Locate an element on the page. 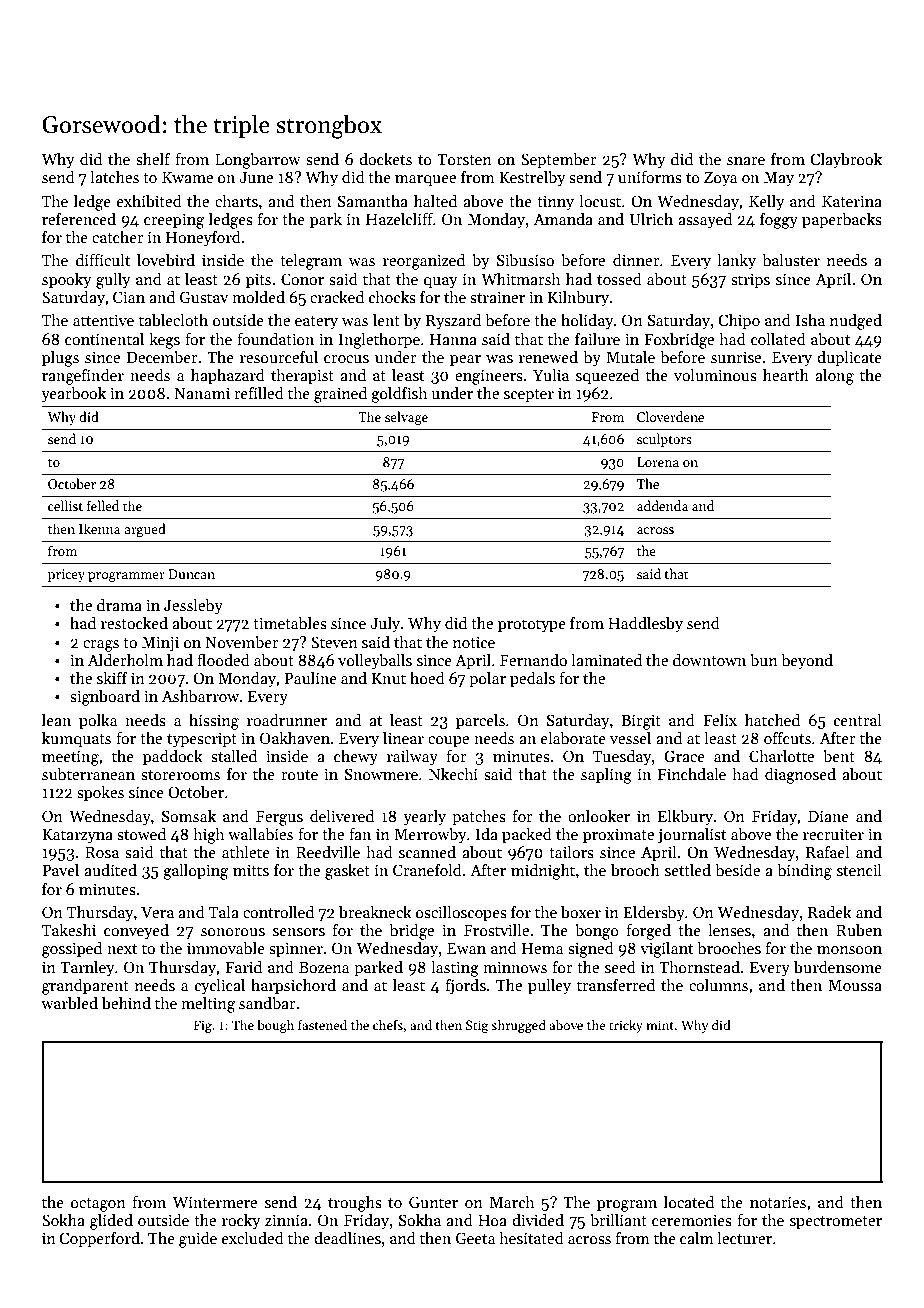 Image resolution: width=924 pixels, height=1308 pixels. octagon is located at coordinates (98, 1205).
